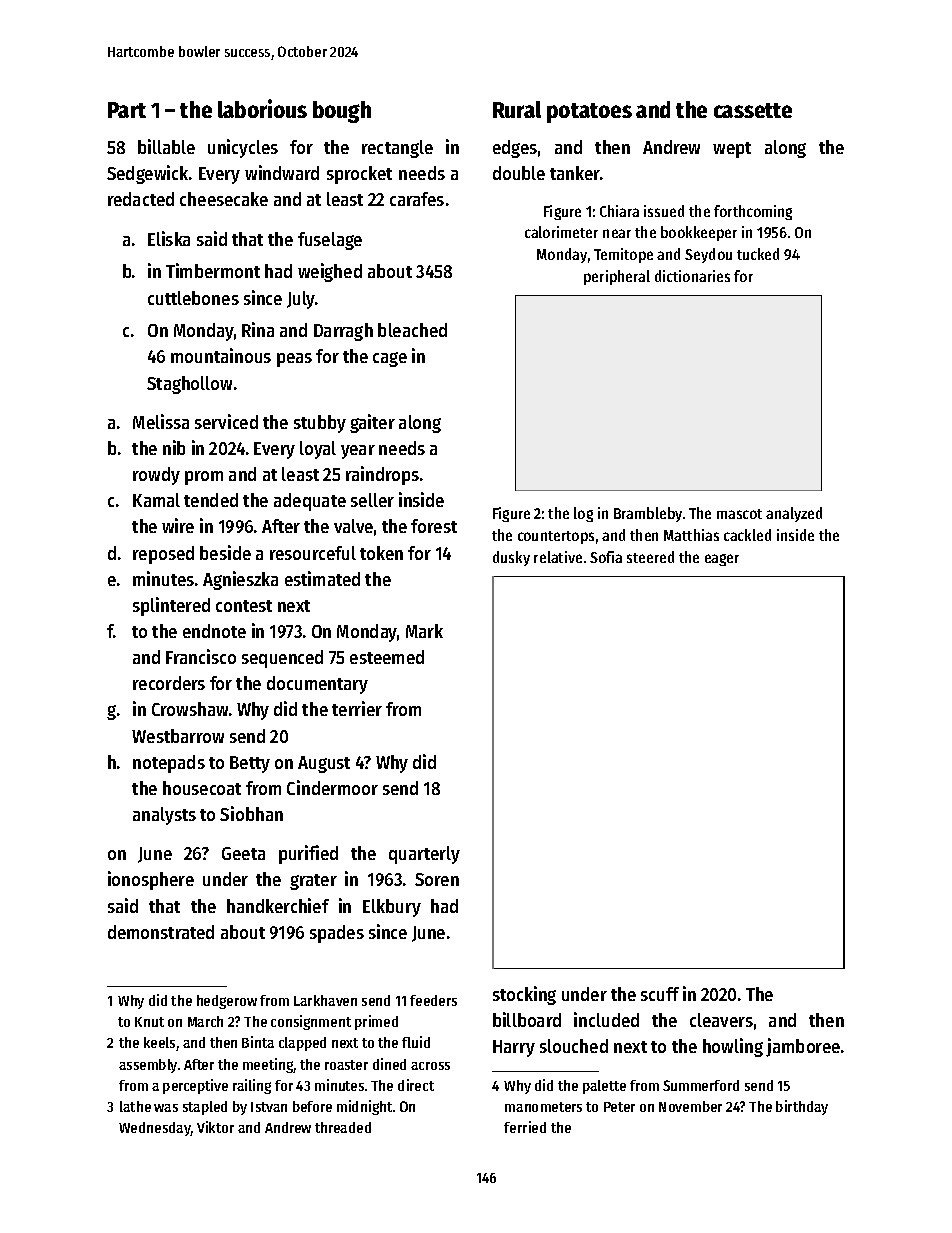 The image size is (952, 1233). What do you see at coordinates (155, 1129) in the screenshot?
I see `Wednesday` at bounding box center [155, 1129].
